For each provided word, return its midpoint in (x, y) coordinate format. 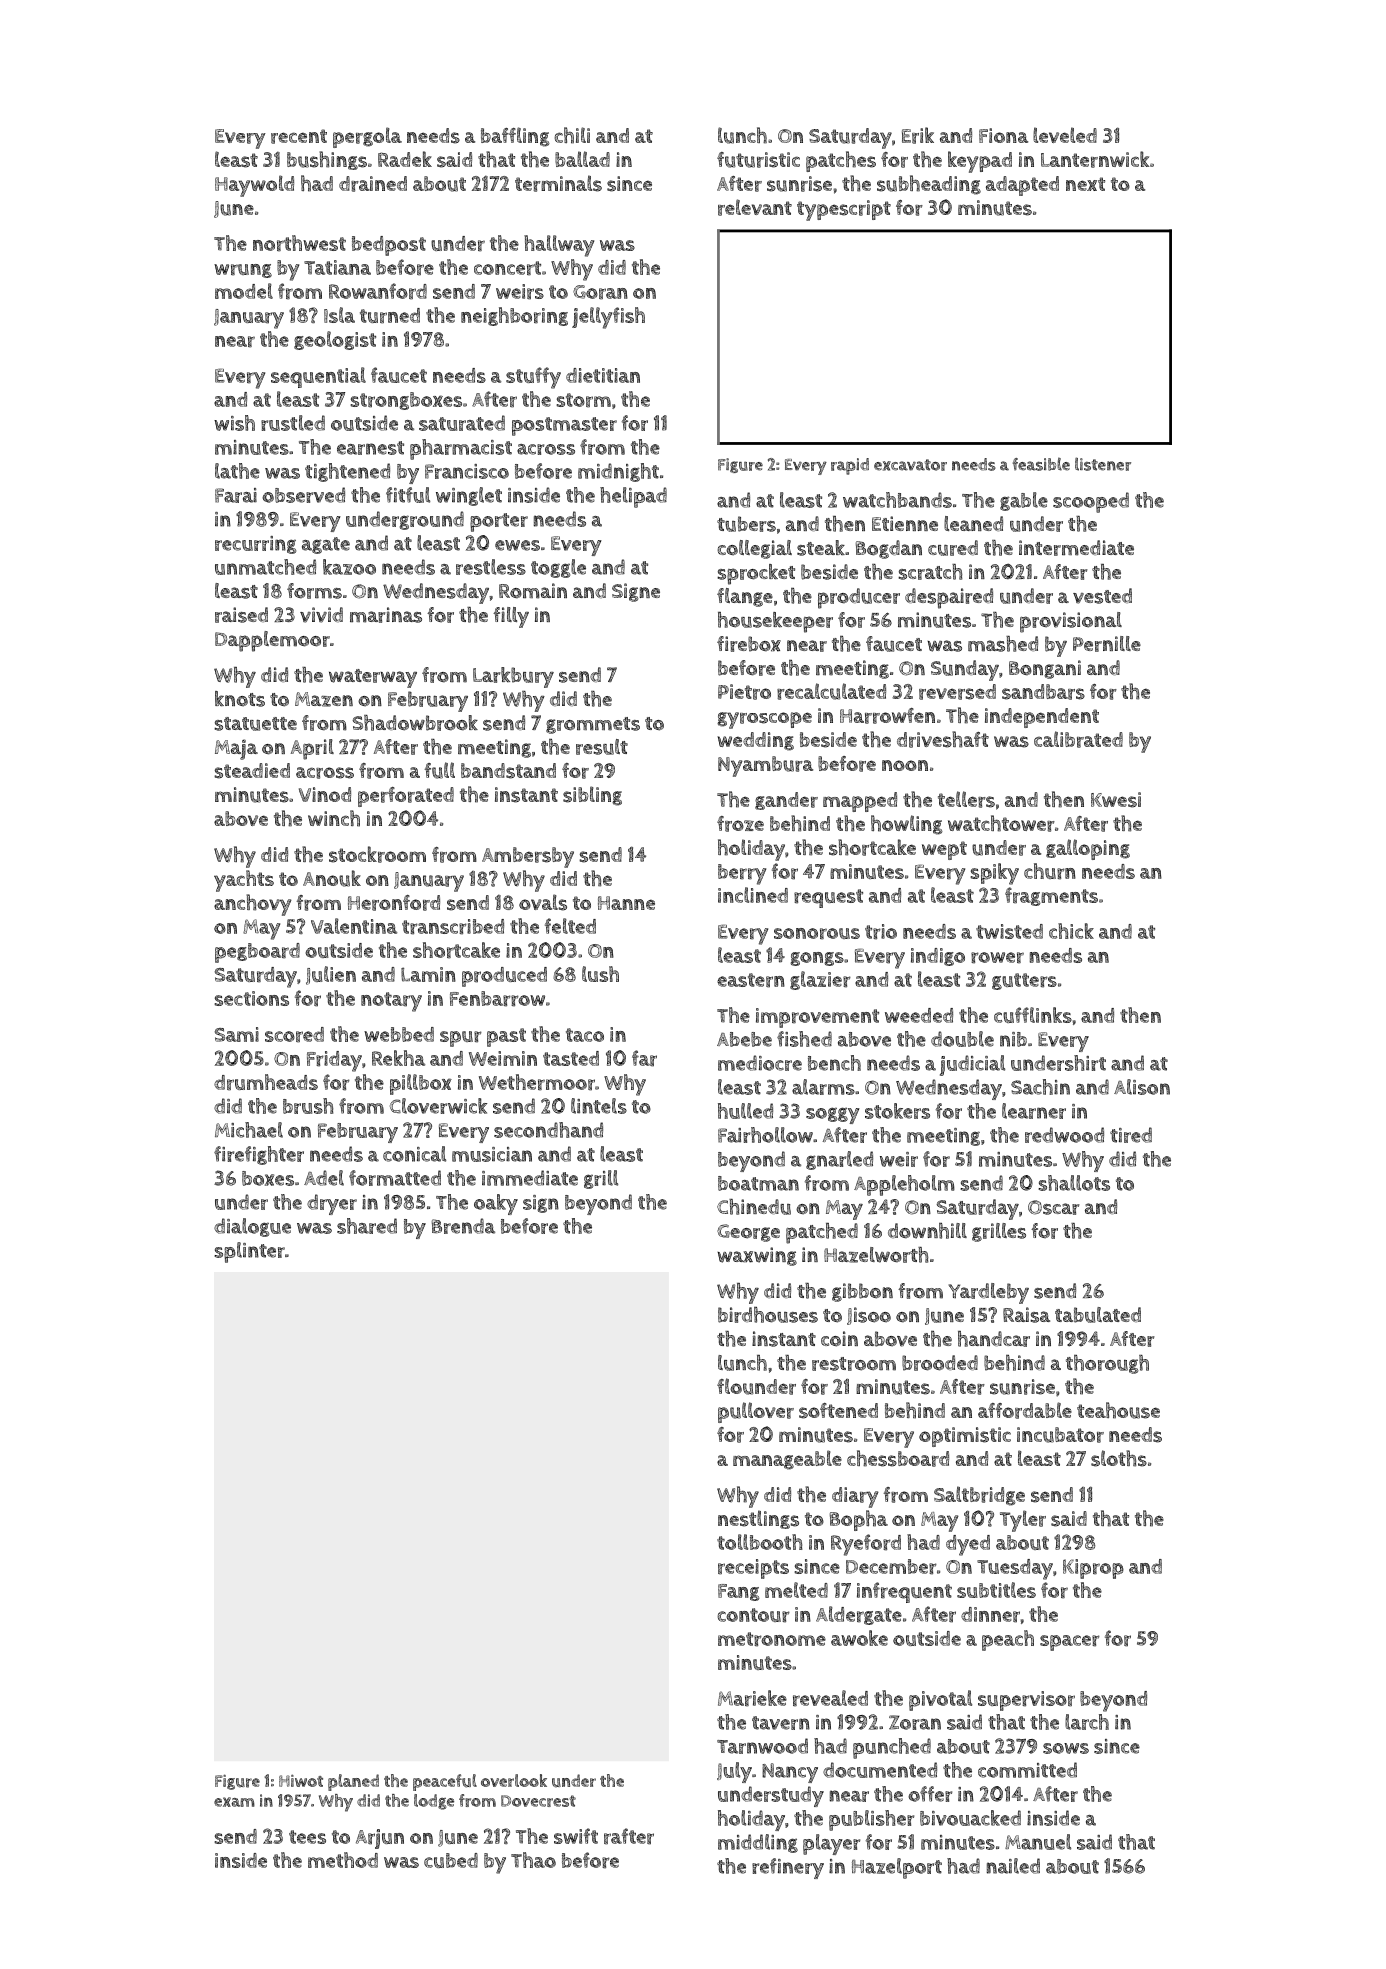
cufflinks (1033, 1015)
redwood (1064, 1135)
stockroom (377, 854)
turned (390, 316)
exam (234, 1802)
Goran (600, 292)
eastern (751, 980)
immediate (530, 1178)
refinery (788, 1868)
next (1085, 184)
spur (461, 1039)
